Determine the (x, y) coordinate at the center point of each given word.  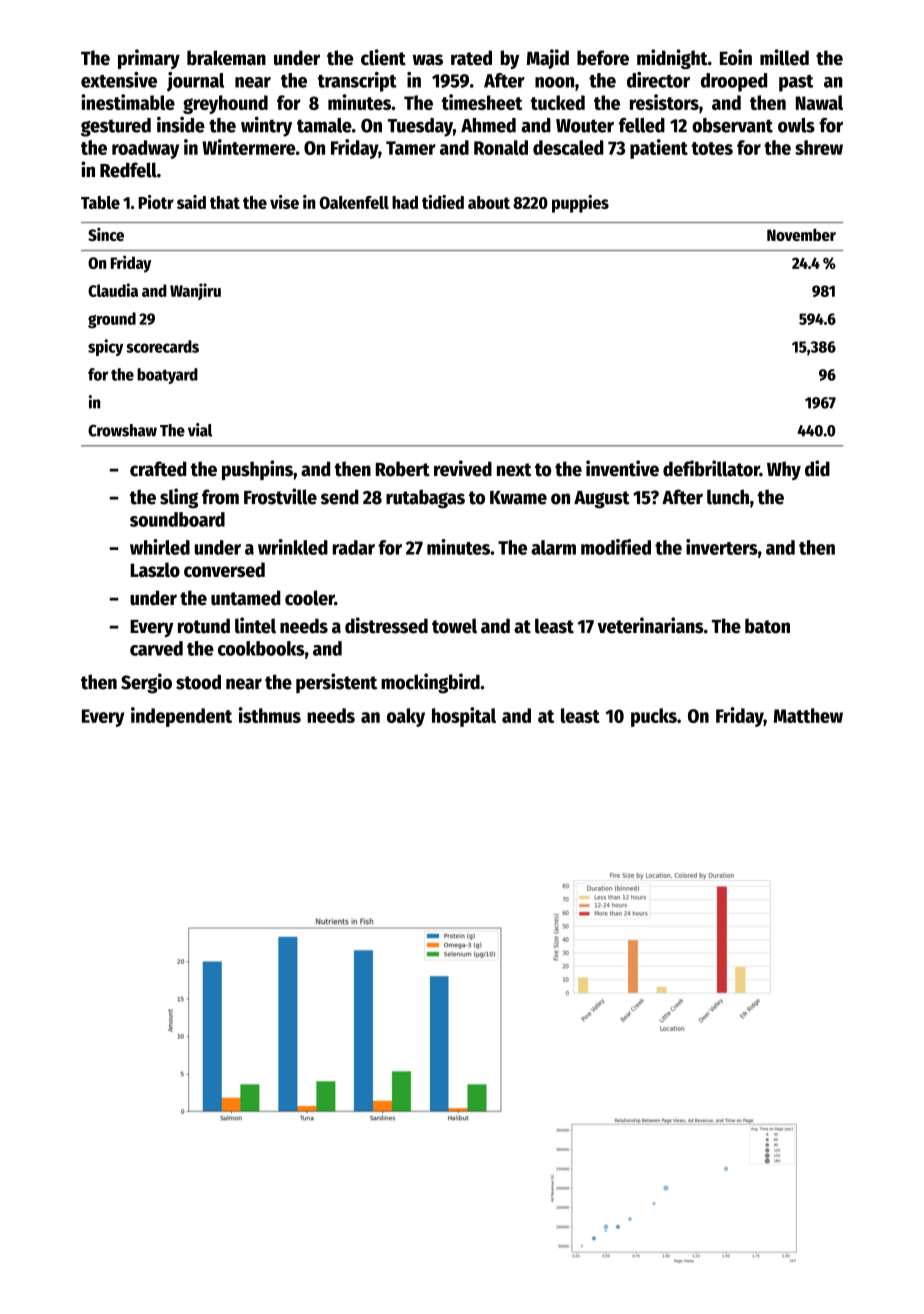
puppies (580, 204)
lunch (728, 497)
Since (106, 234)
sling (179, 498)
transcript (357, 82)
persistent (336, 683)
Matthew (808, 715)
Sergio (146, 683)
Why (784, 470)
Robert (403, 469)
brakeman (226, 58)
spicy (105, 347)
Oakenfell (354, 202)
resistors (664, 102)
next (514, 470)
